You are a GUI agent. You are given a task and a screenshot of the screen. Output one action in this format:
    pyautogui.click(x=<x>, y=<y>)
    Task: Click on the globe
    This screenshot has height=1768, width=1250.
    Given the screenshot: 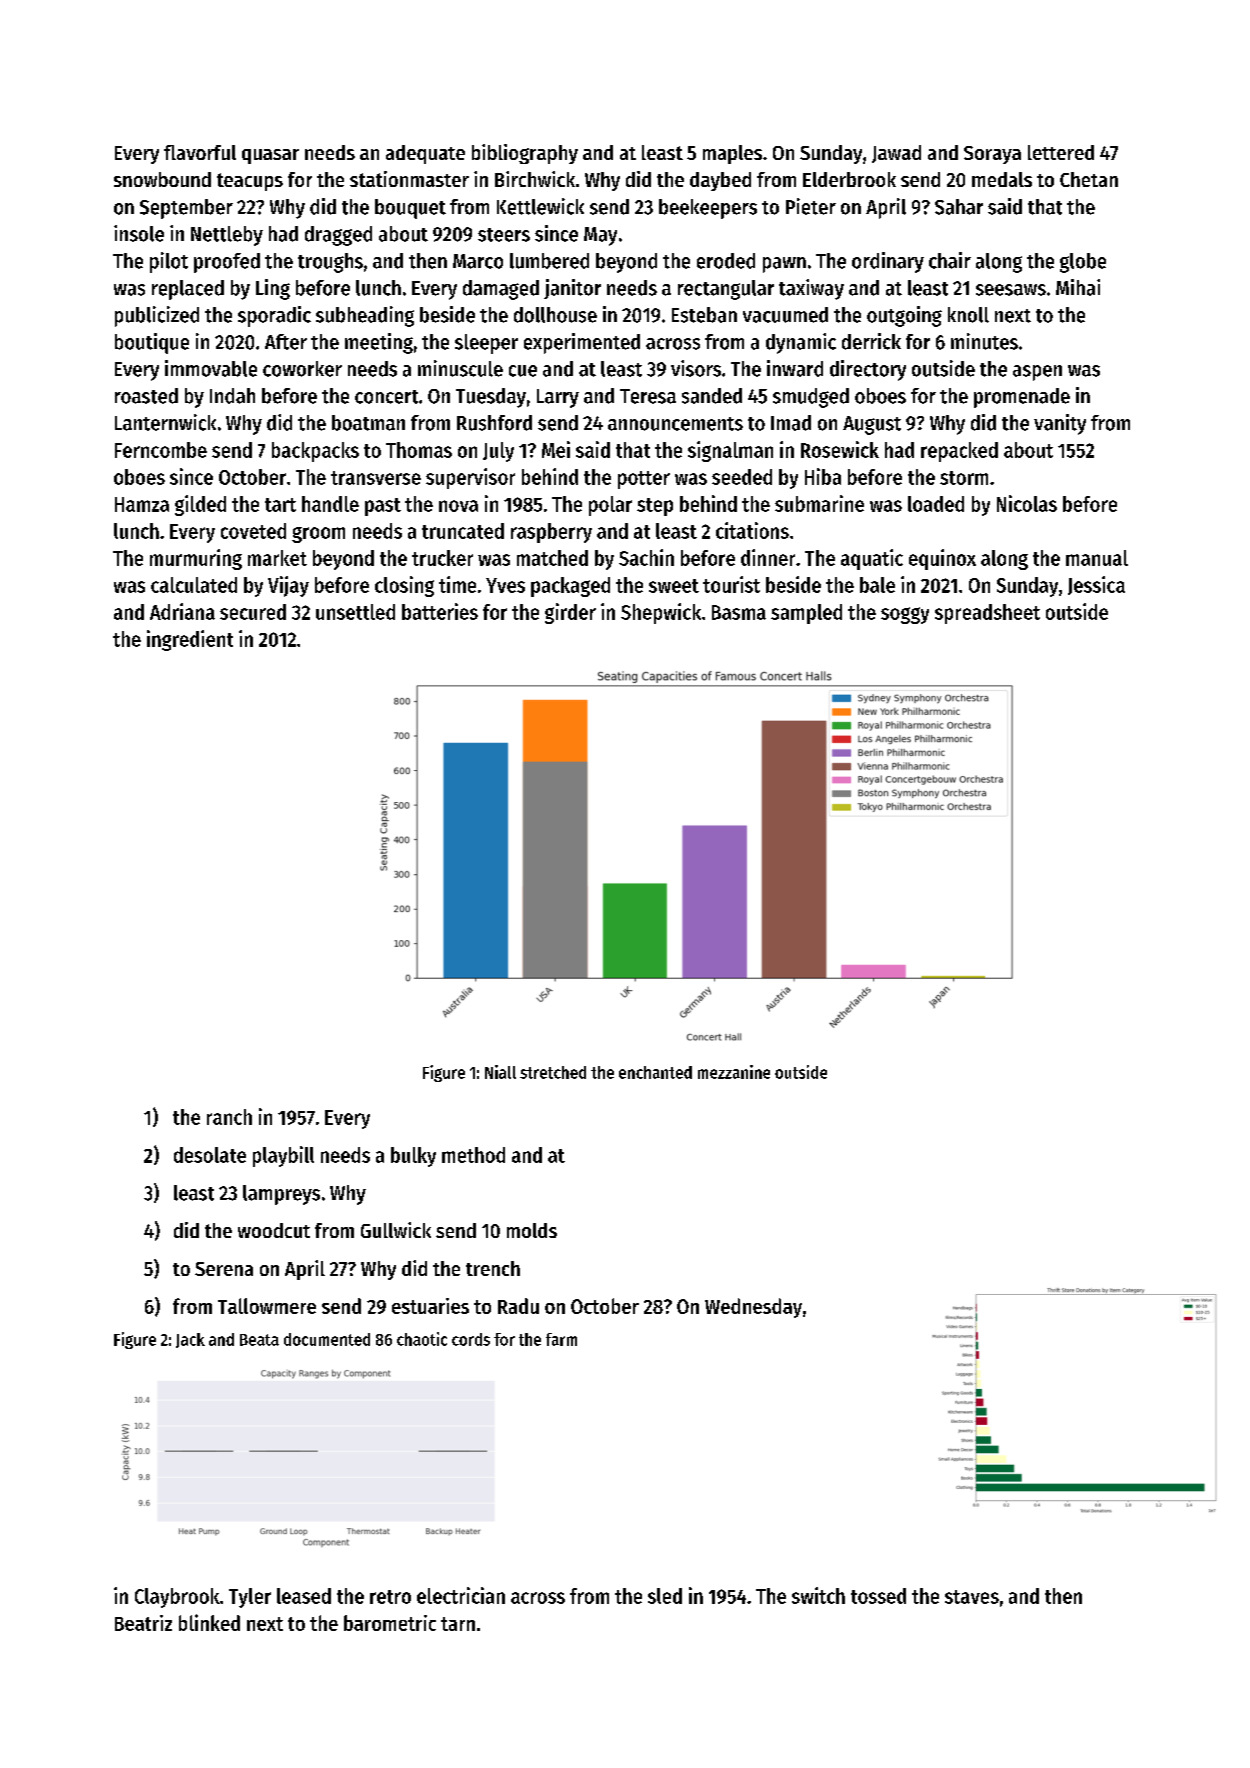 What is the action you would take?
    pyautogui.click(x=1083, y=263)
